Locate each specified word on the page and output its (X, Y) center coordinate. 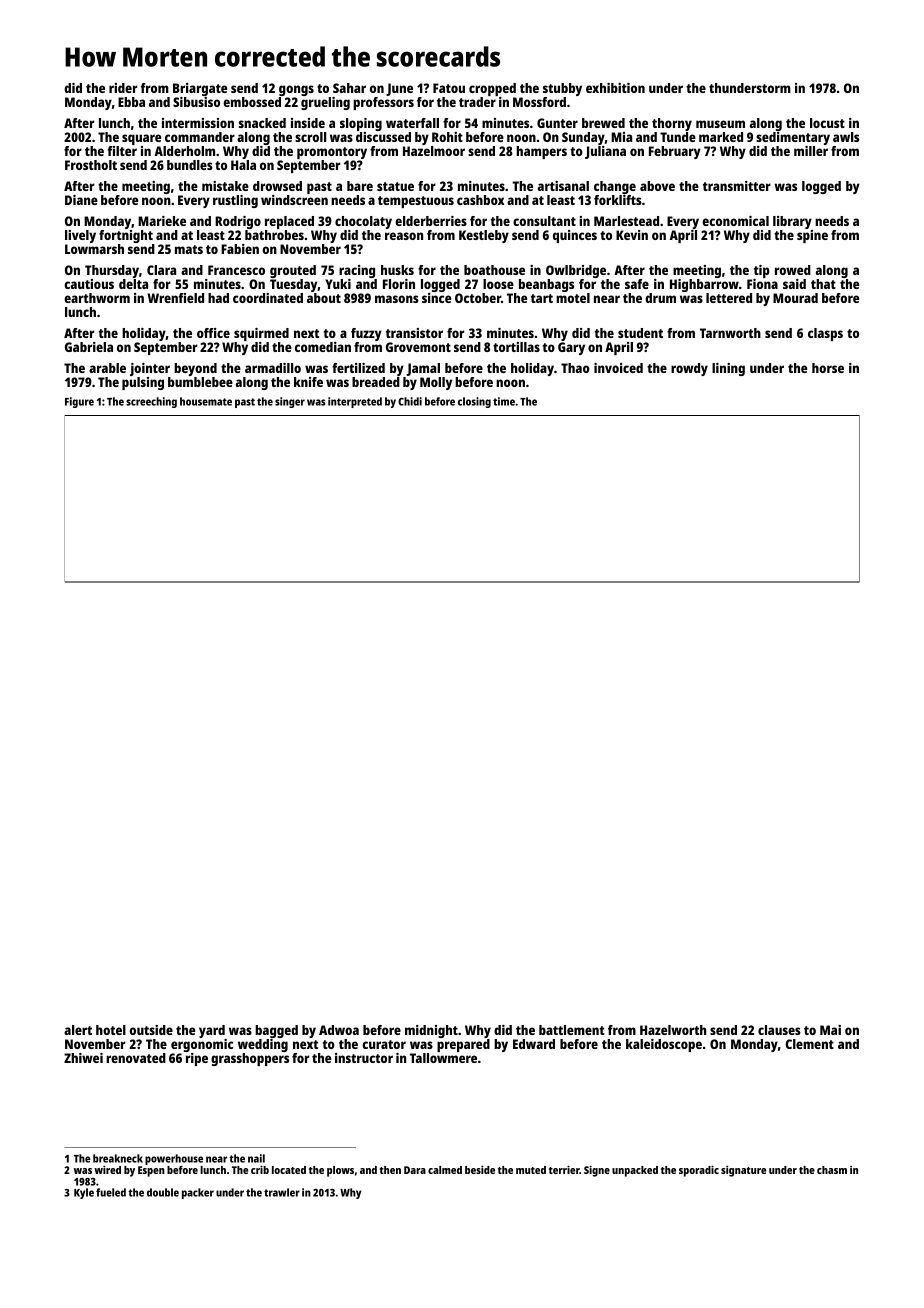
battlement (572, 1030)
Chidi (410, 401)
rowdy (689, 369)
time (504, 401)
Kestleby (484, 236)
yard (212, 1031)
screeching (151, 402)
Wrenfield (176, 298)
